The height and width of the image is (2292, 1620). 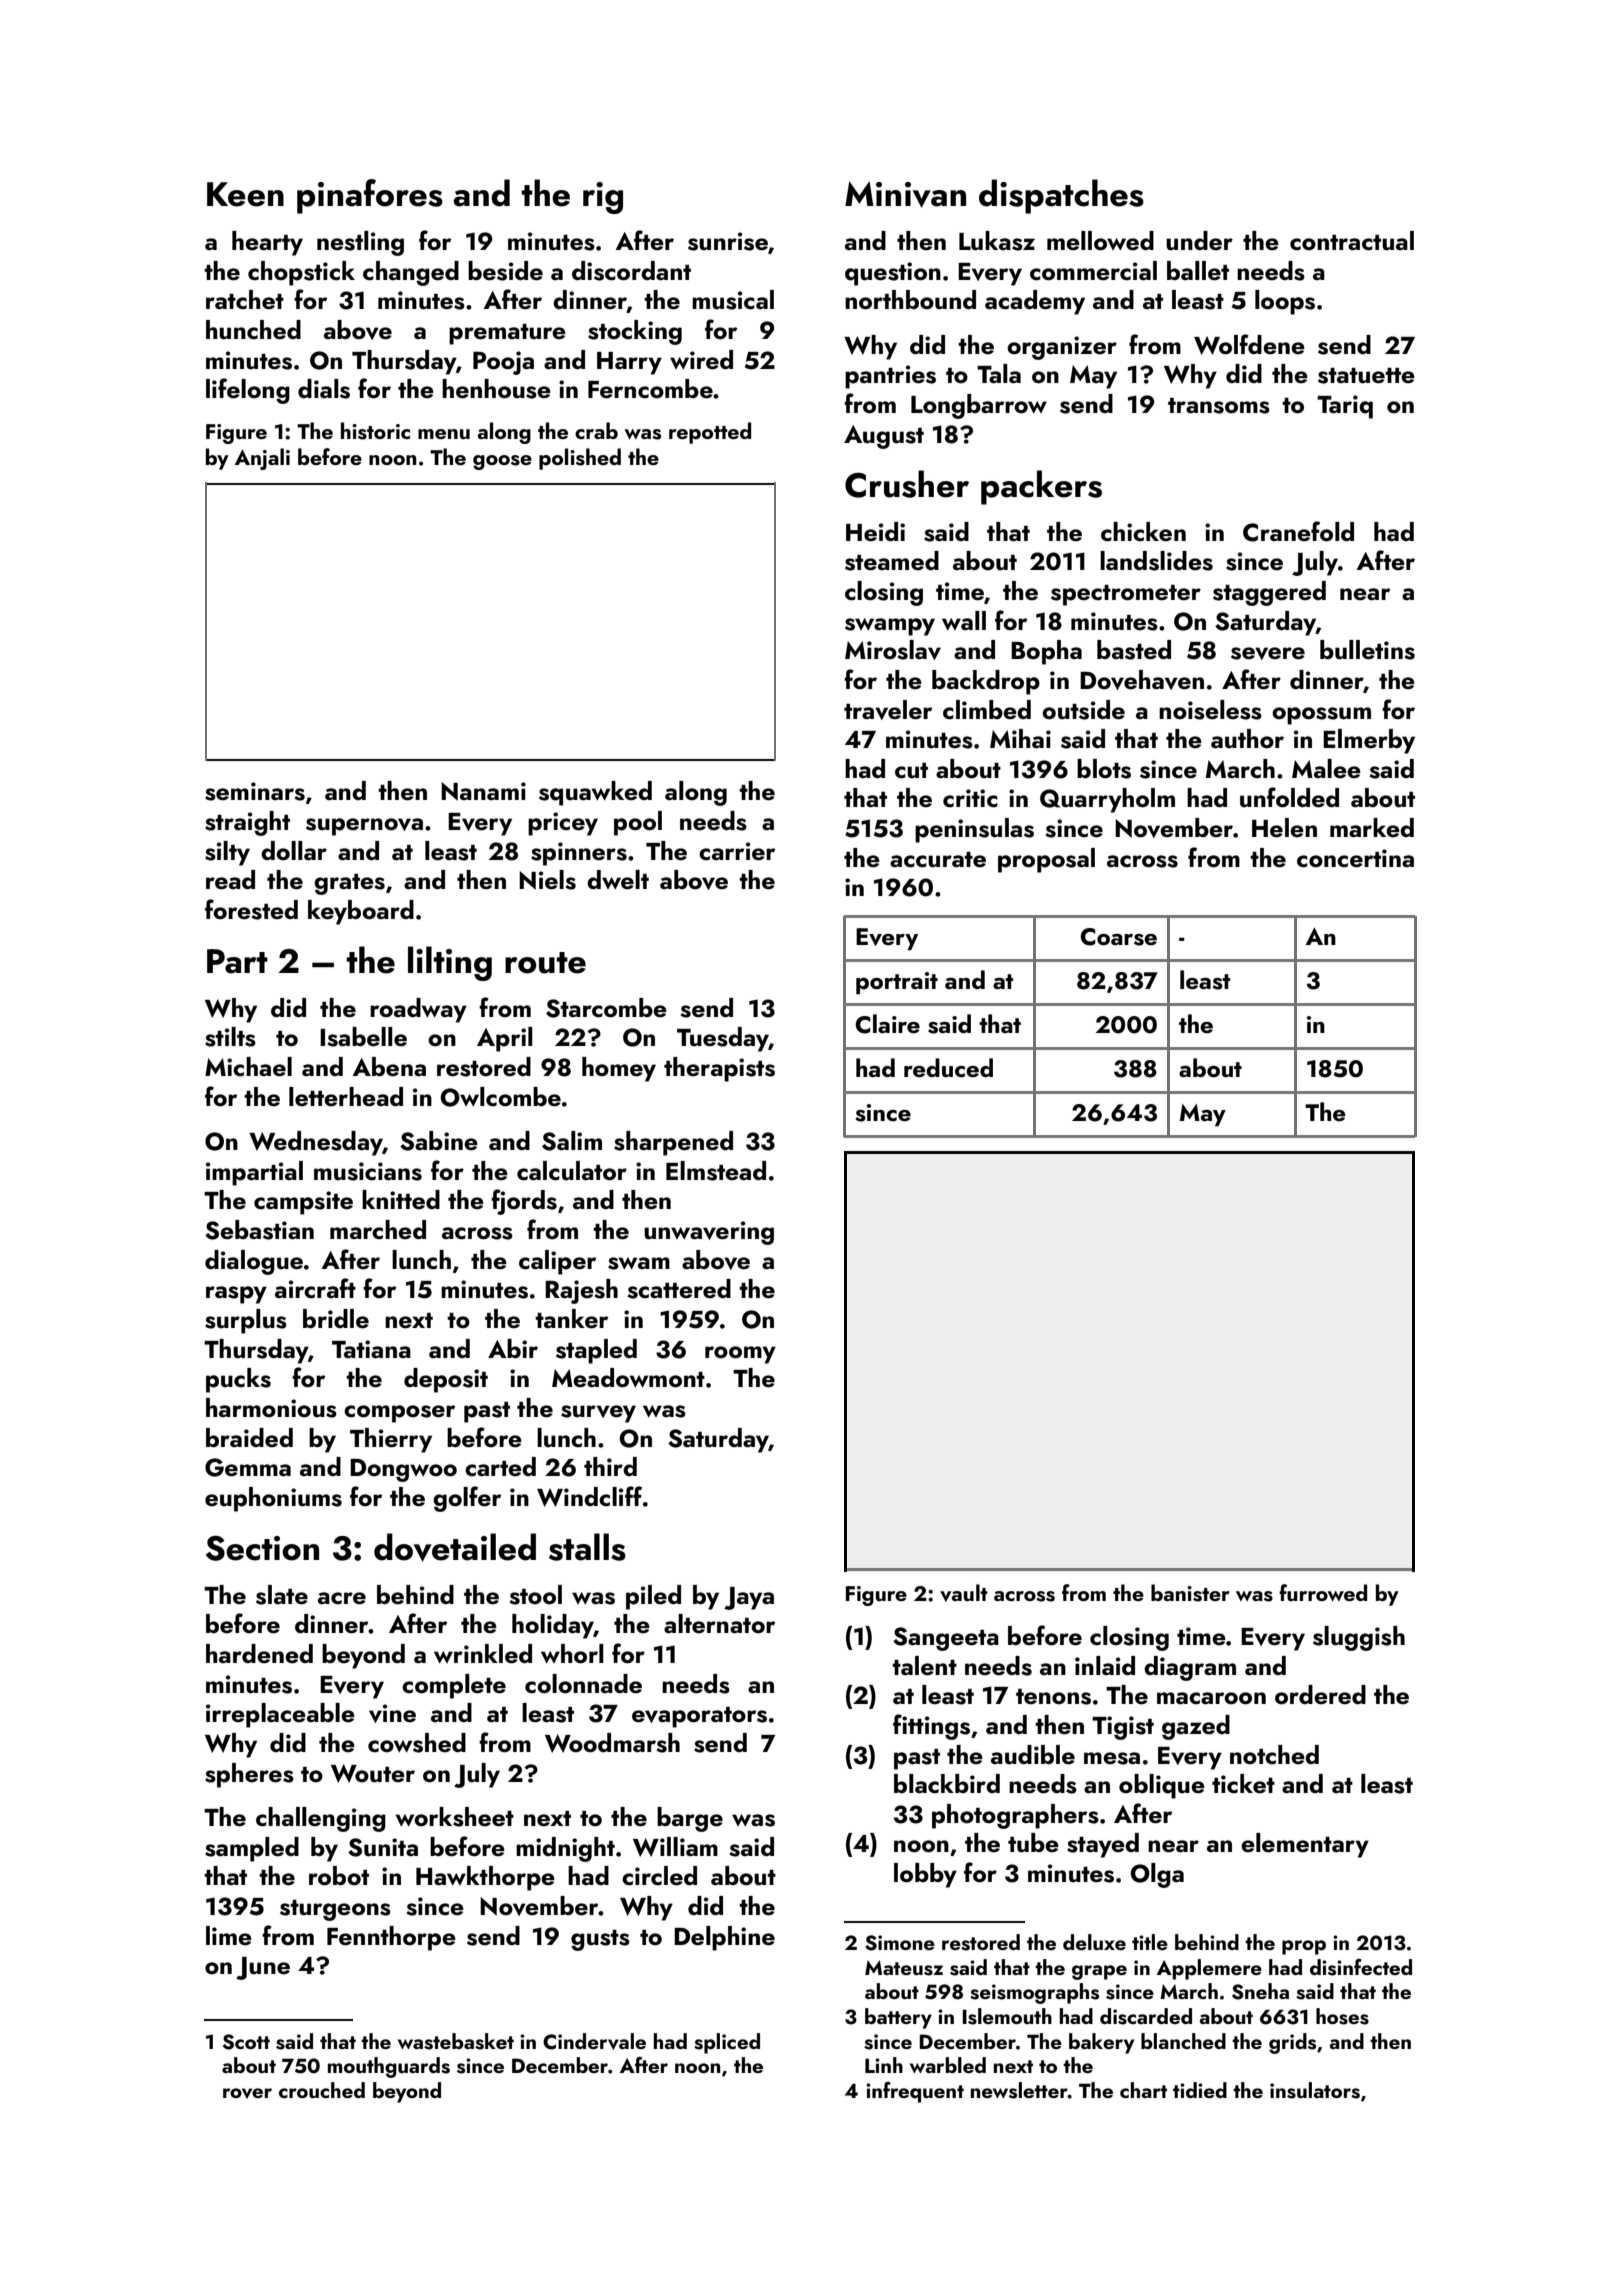 I want to click on braided, so click(x=249, y=1438).
